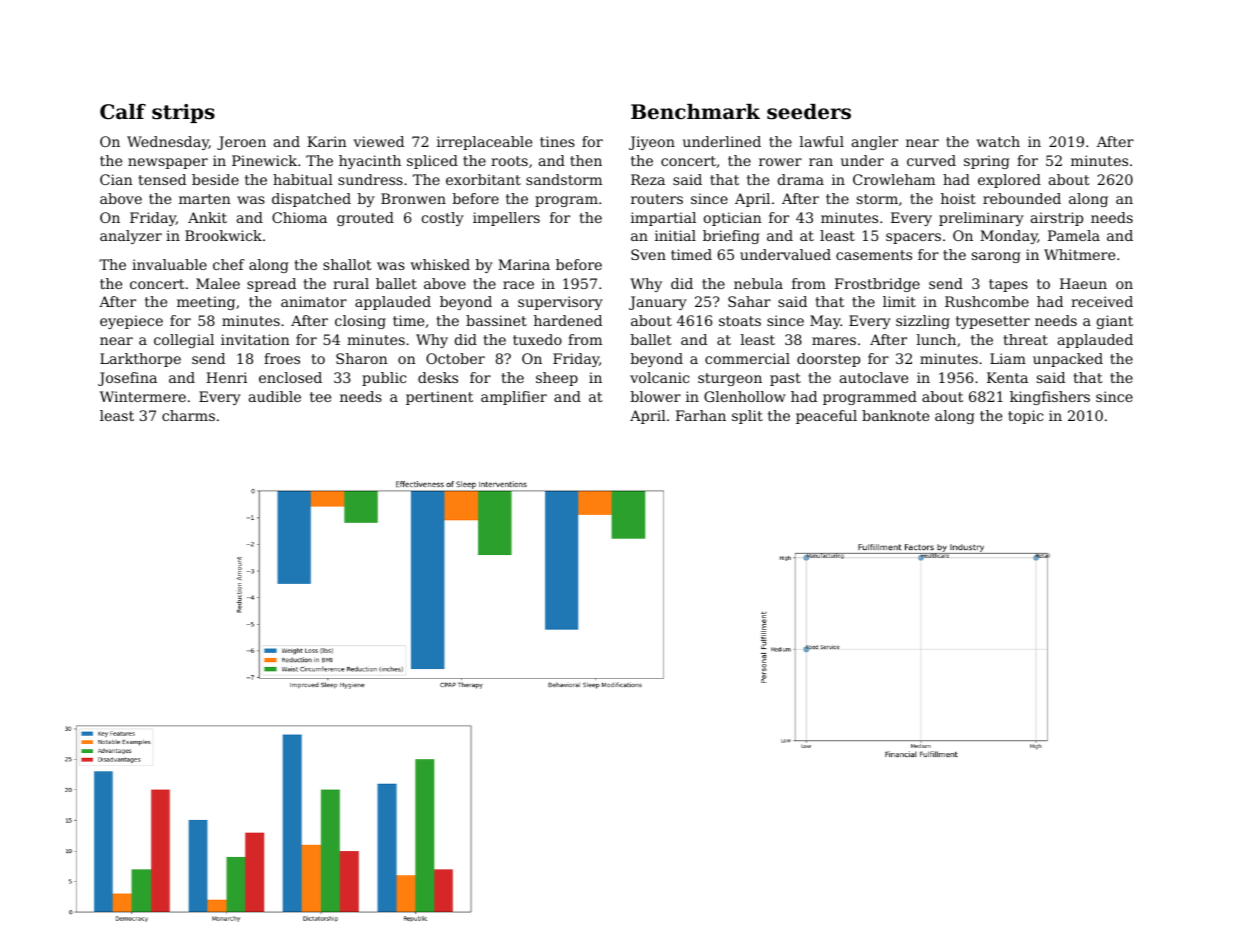  I want to click on eyepiece, so click(131, 322).
